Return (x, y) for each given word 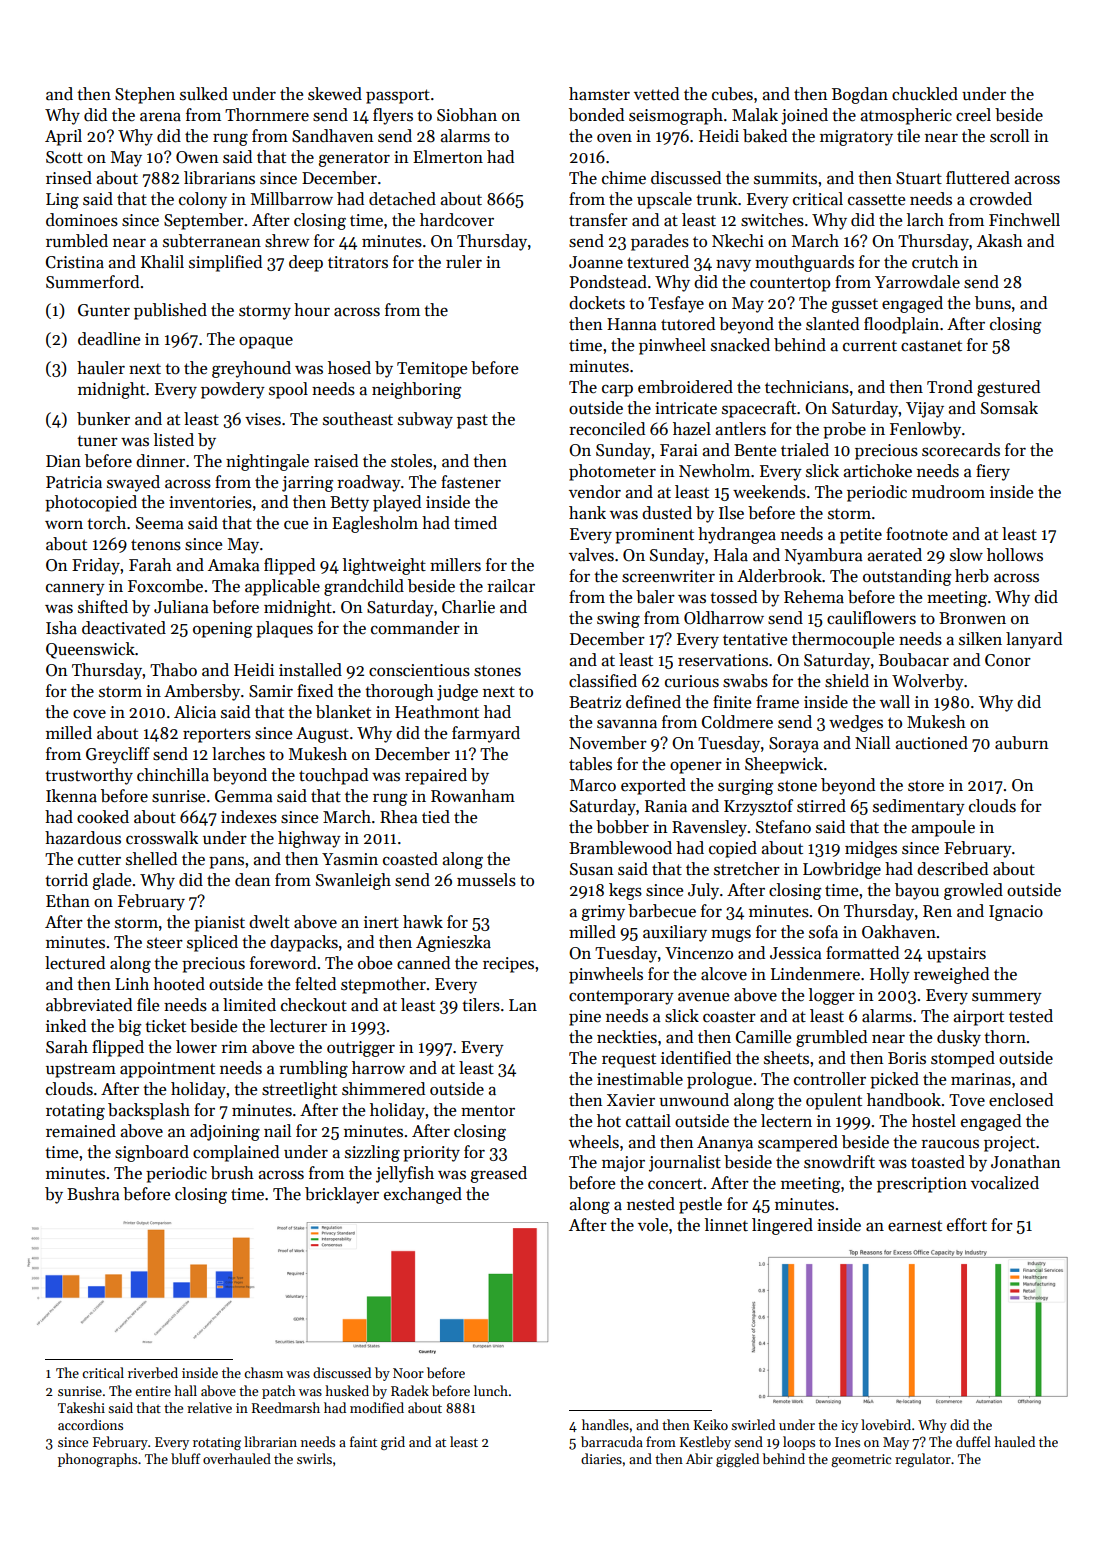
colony (203, 200)
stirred (821, 806)
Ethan (68, 901)
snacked (740, 345)
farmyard (486, 734)
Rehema (814, 597)
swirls (314, 1458)
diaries (601, 1458)
